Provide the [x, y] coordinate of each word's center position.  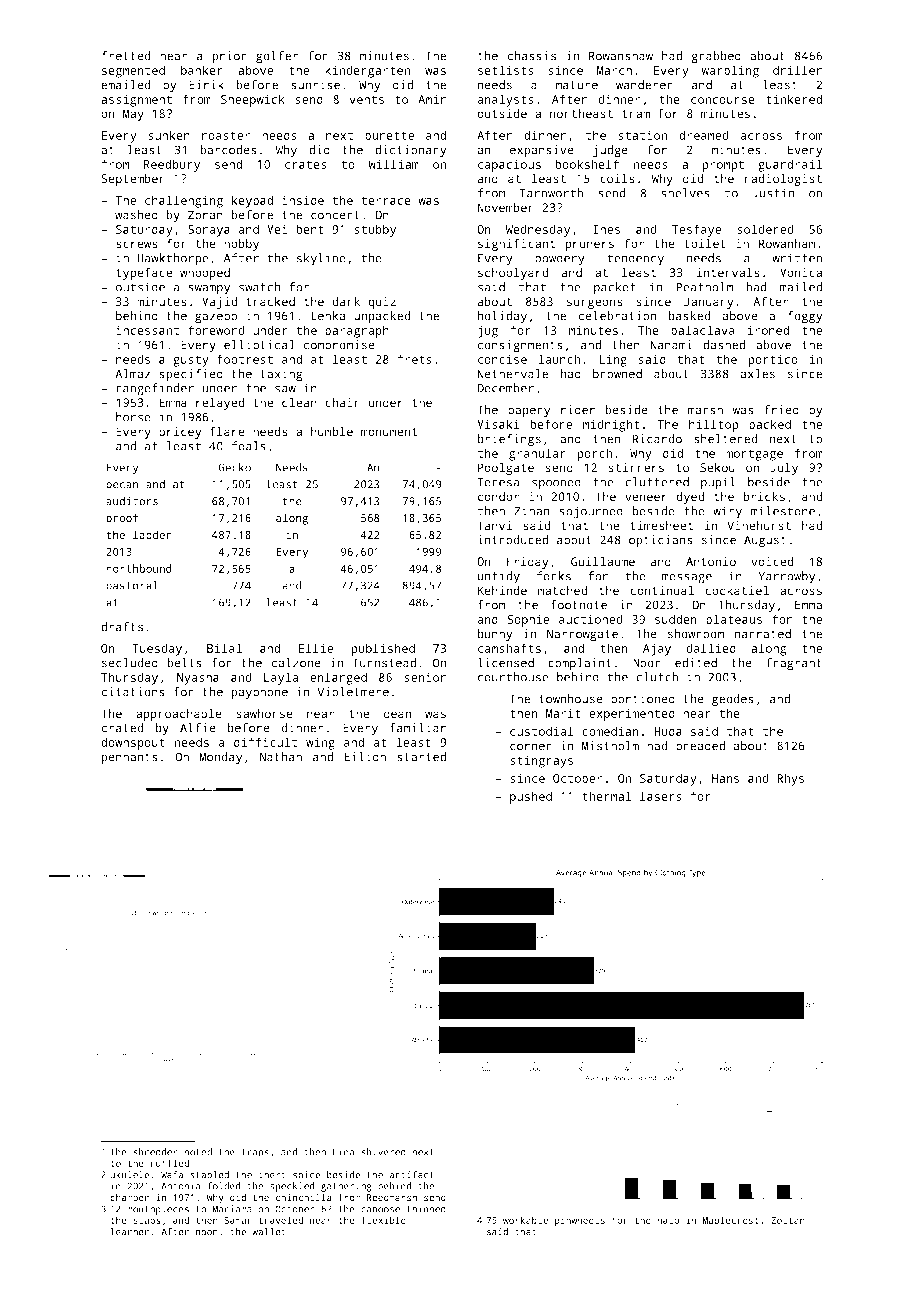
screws [137, 244]
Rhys [790, 779]
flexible [384, 1220]
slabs [147, 1220]
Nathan [281, 757]
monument [389, 432]
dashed [724, 345]
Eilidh [365, 757]
